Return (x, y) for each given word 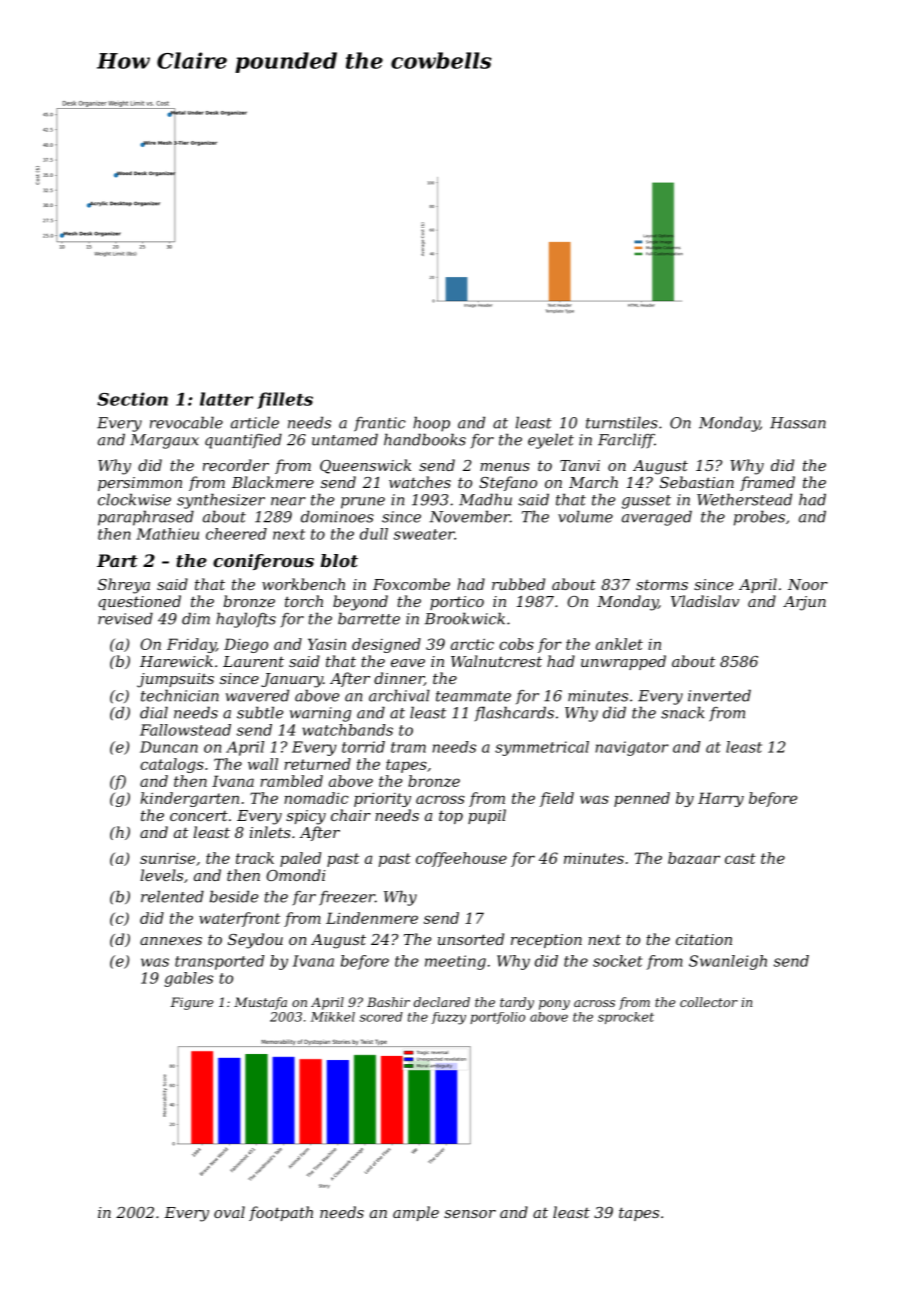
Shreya (124, 586)
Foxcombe (411, 584)
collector (709, 1002)
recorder (236, 465)
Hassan (798, 423)
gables (188, 979)
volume (585, 516)
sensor (470, 1214)
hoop (431, 424)
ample (416, 1213)
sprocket (626, 1018)
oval (229, 1212)
